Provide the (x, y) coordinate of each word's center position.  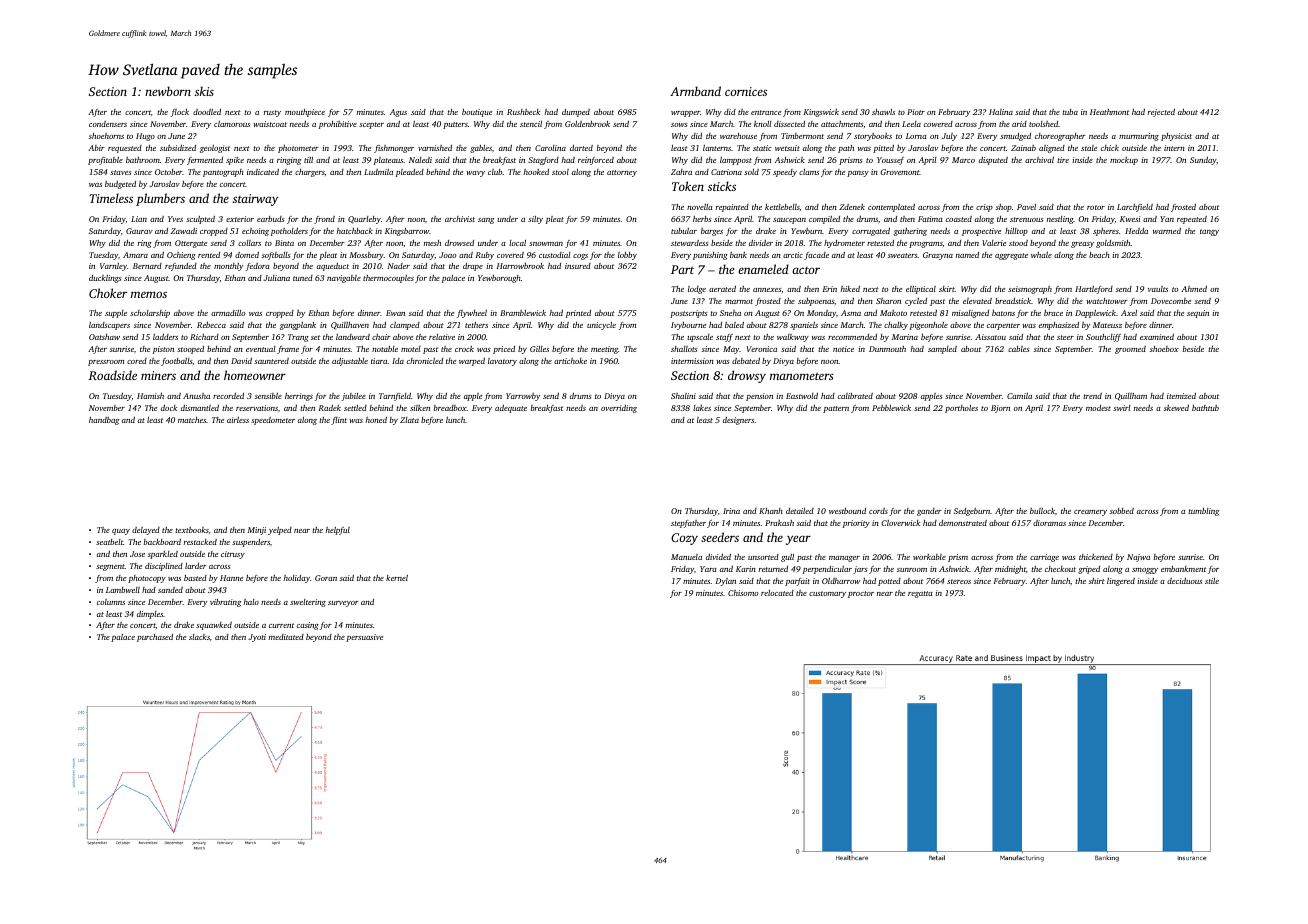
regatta (920, 594)
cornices (746, 91)
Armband (695, 91)
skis (204, 91)
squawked (214, 626)
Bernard (147, 266)
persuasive (364, 638)
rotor (1096, 207)
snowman (546, 244)
